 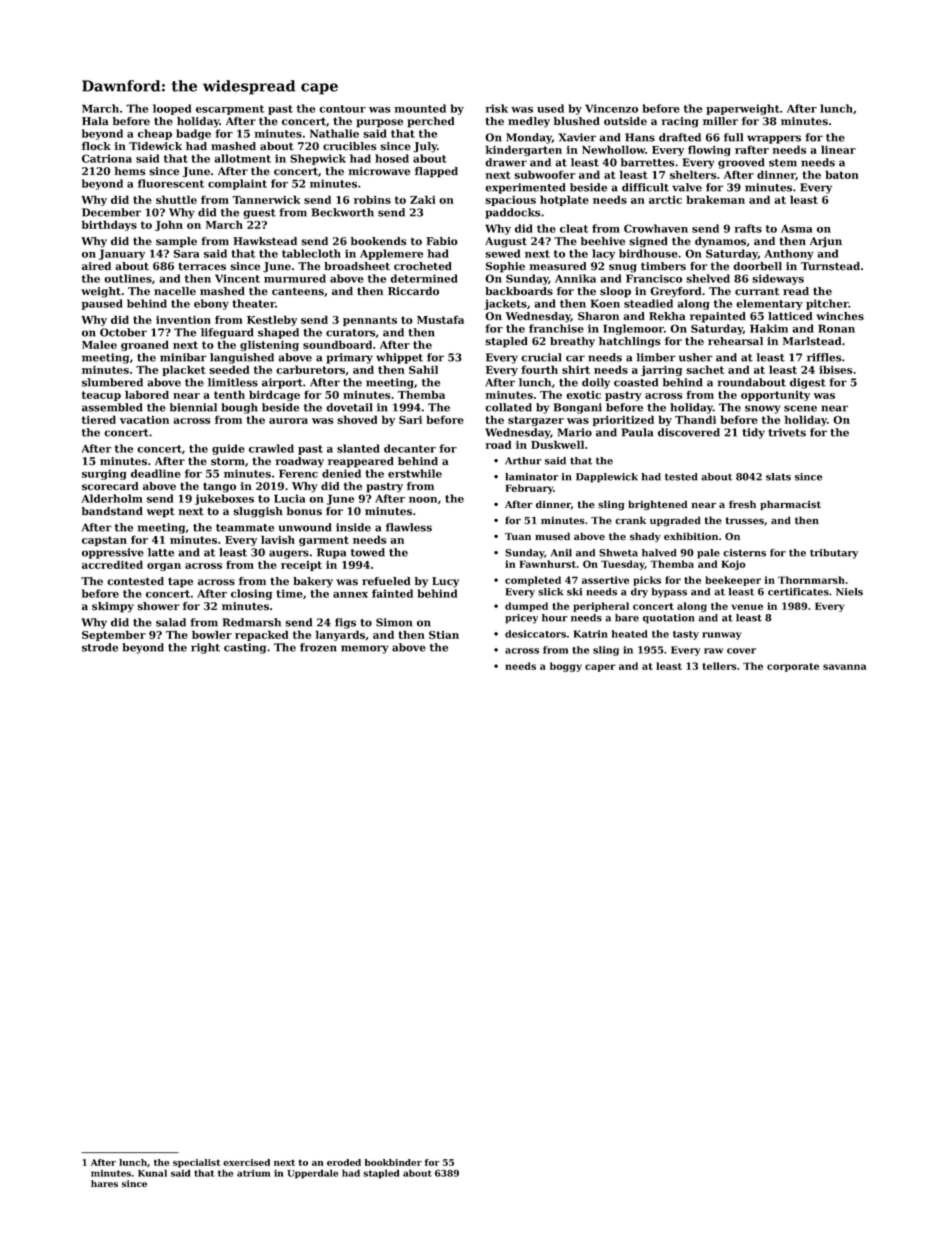 What do you see at coordinates (505, 304) in the screenshot?
I see `jackets` at bounding box center [505, 304].
